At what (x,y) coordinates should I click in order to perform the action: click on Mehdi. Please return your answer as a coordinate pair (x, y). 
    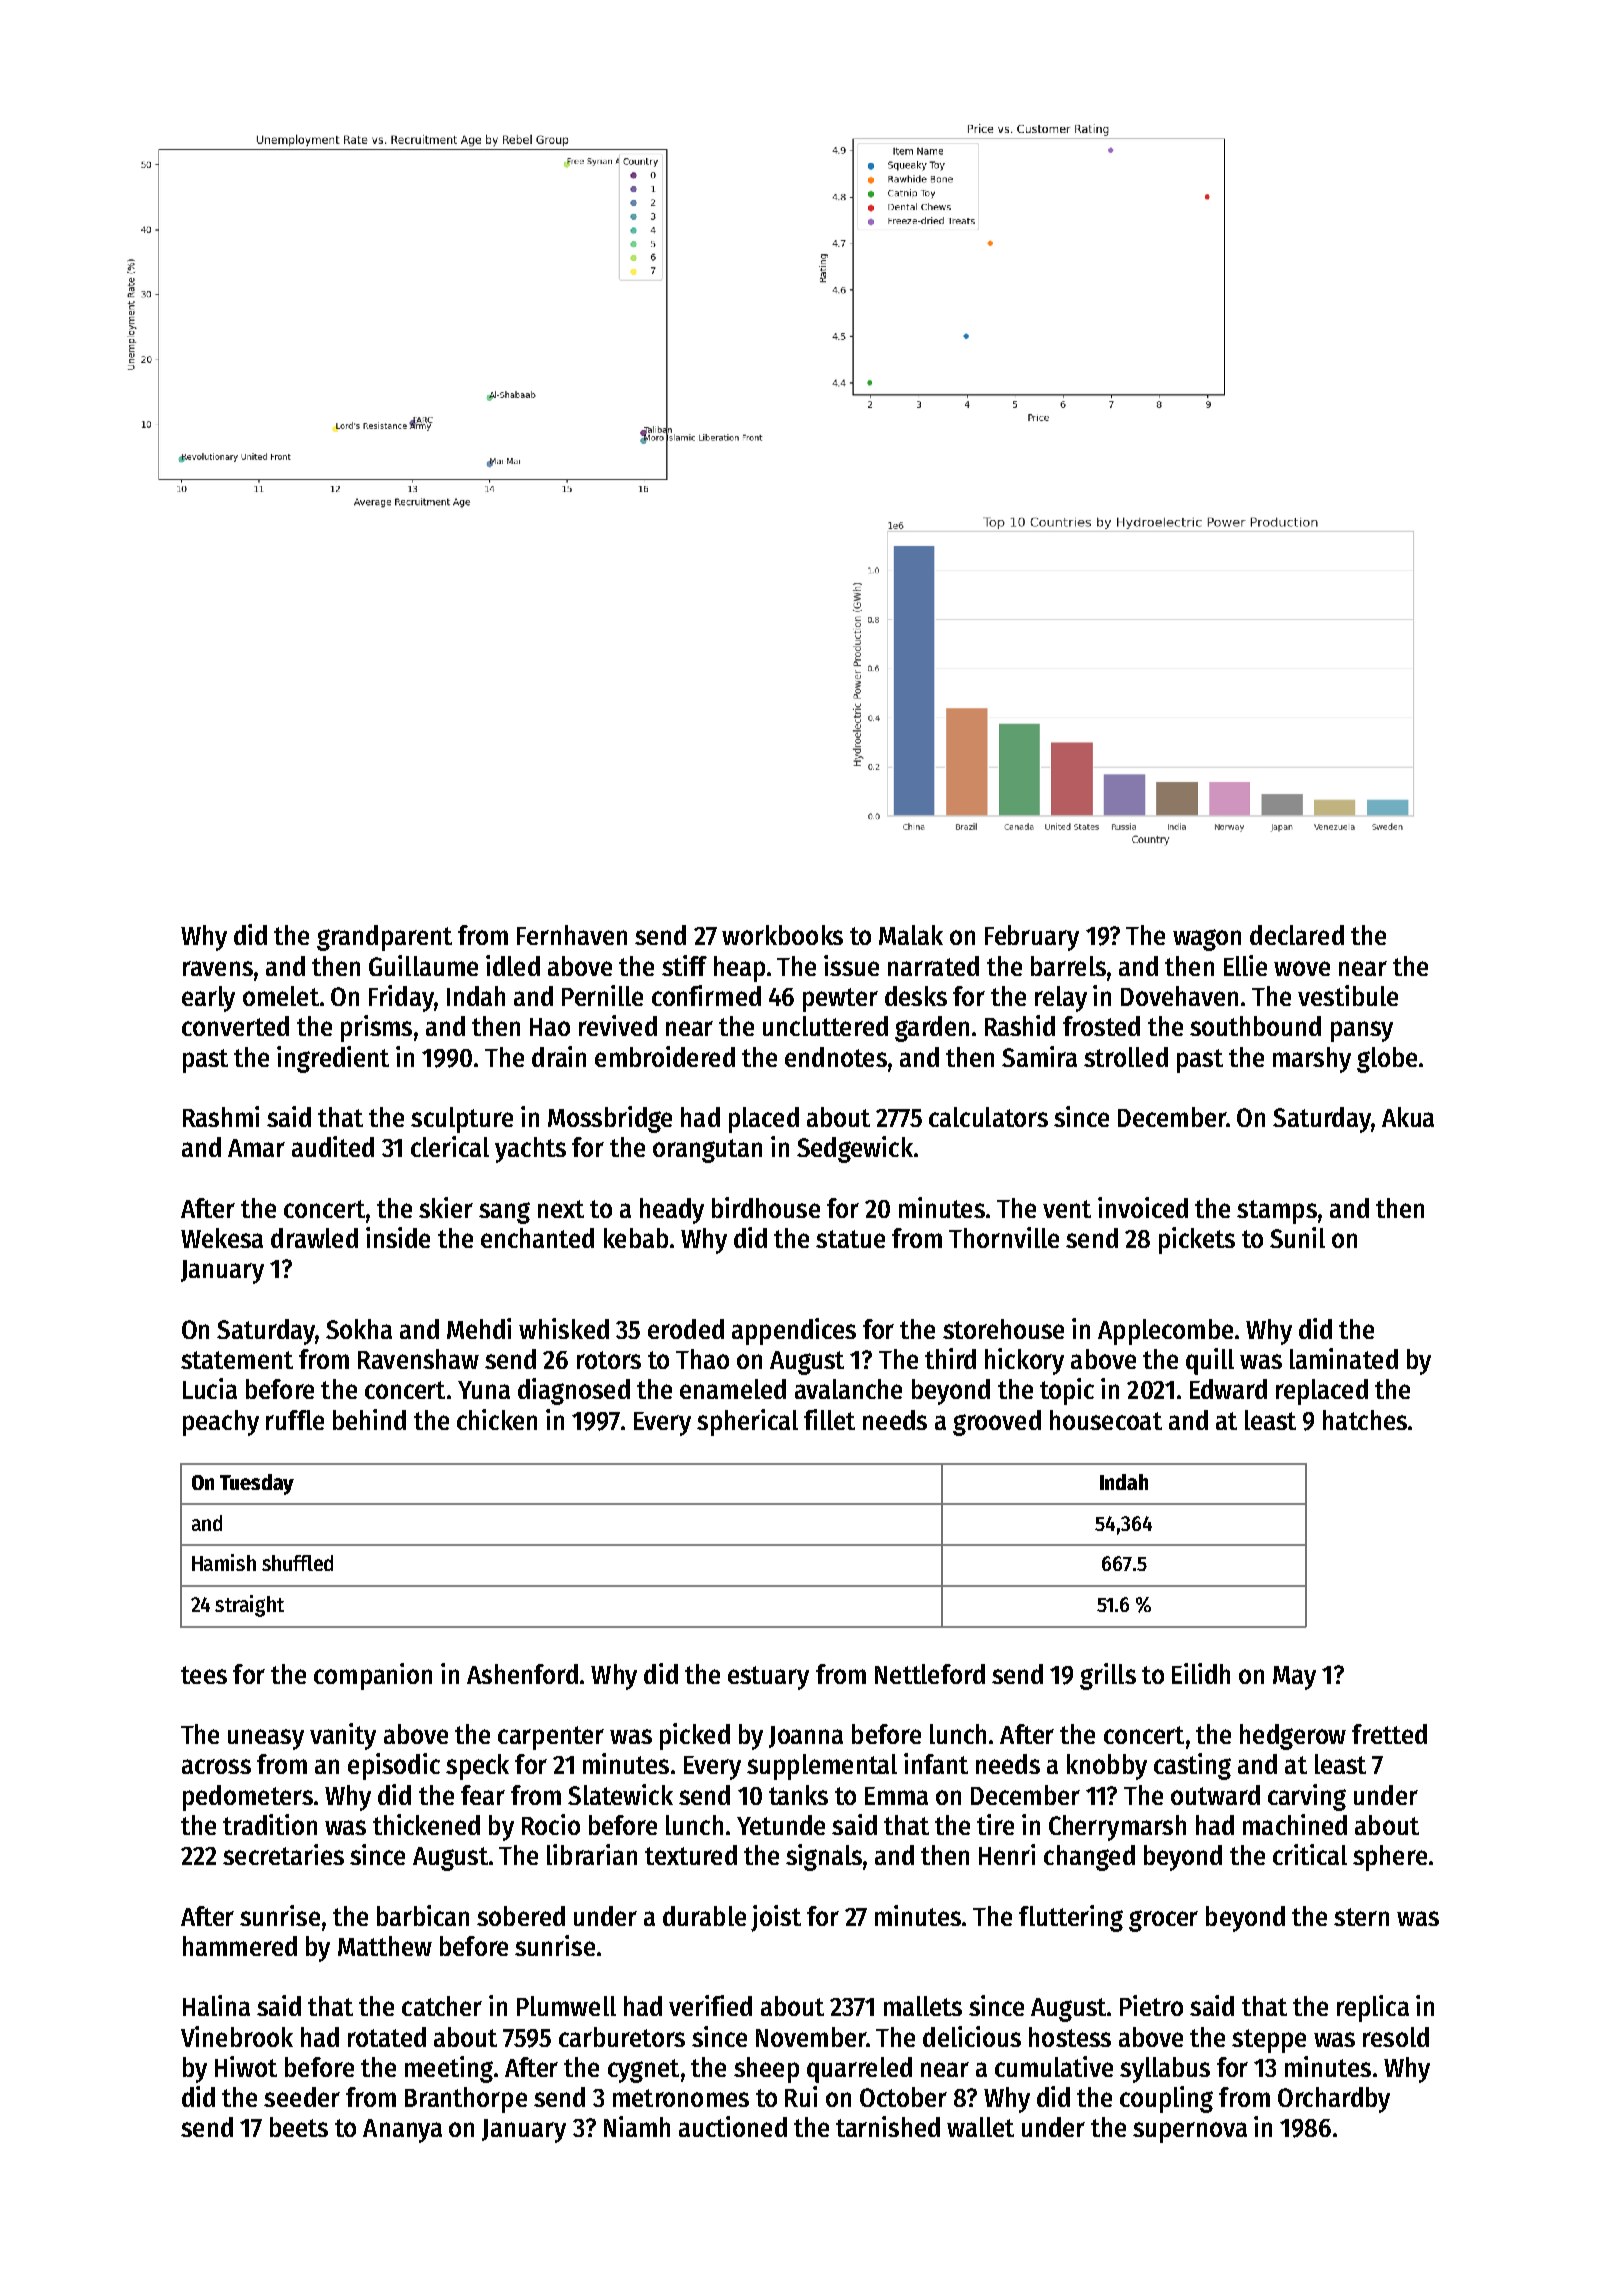
    Looking at the image, I should click on (479, 1328).
